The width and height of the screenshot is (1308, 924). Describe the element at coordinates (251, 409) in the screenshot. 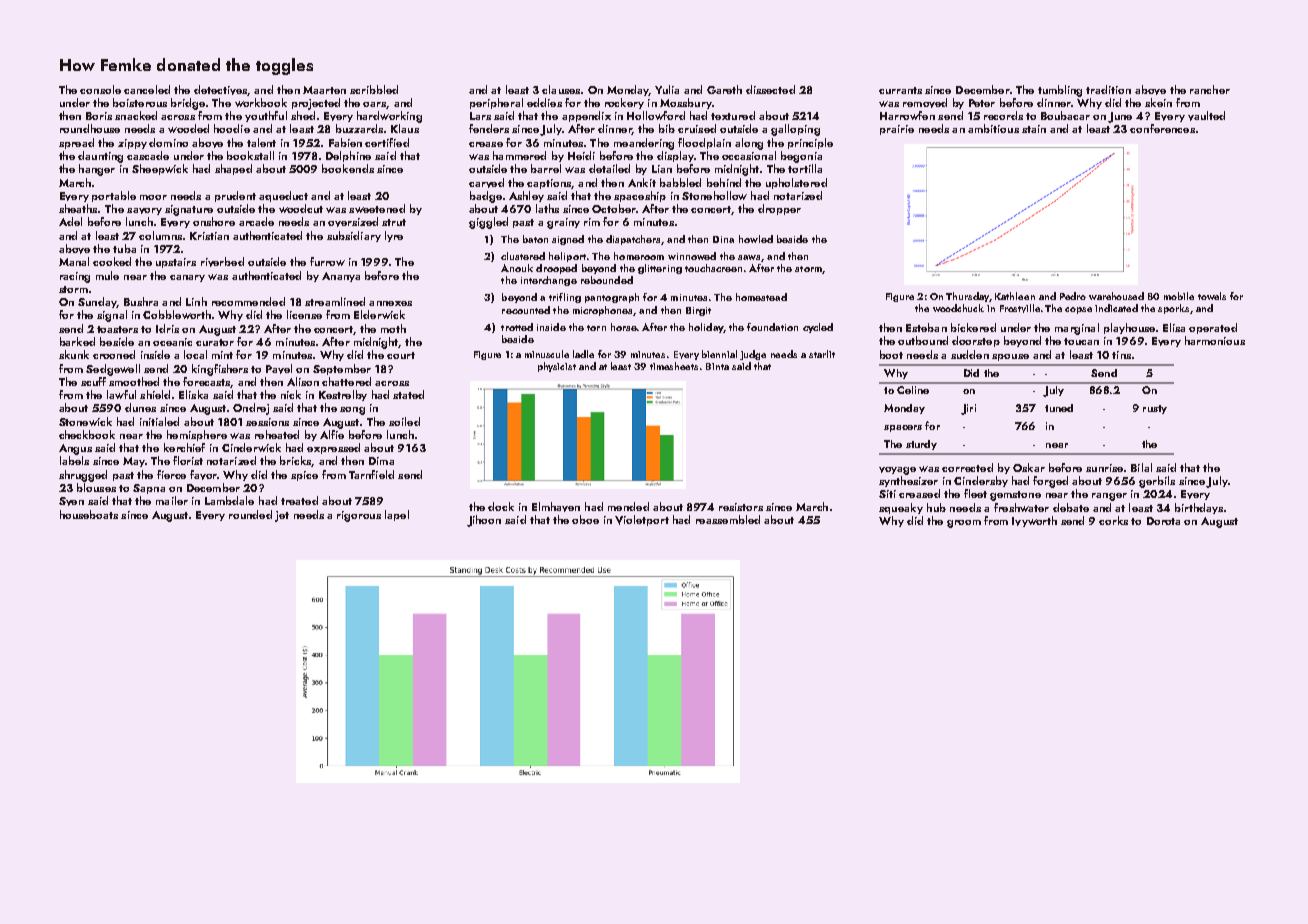

I see `Ondrej` at that location.
